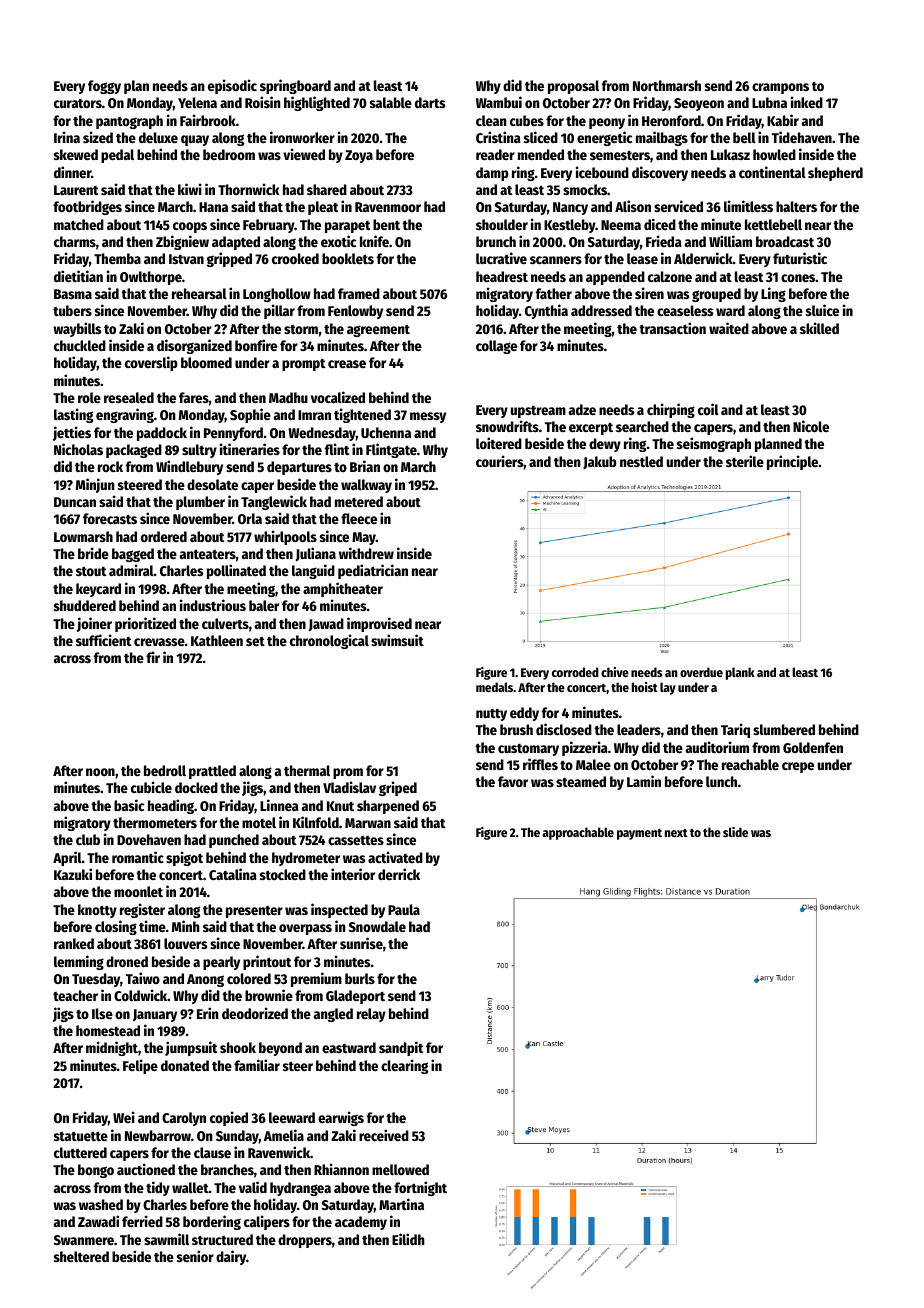 The height and width of the page is (1308, 924). What do you see at coordinates (491, 715) in the page?
I see `nutty` at bounding box center [491, 715].
